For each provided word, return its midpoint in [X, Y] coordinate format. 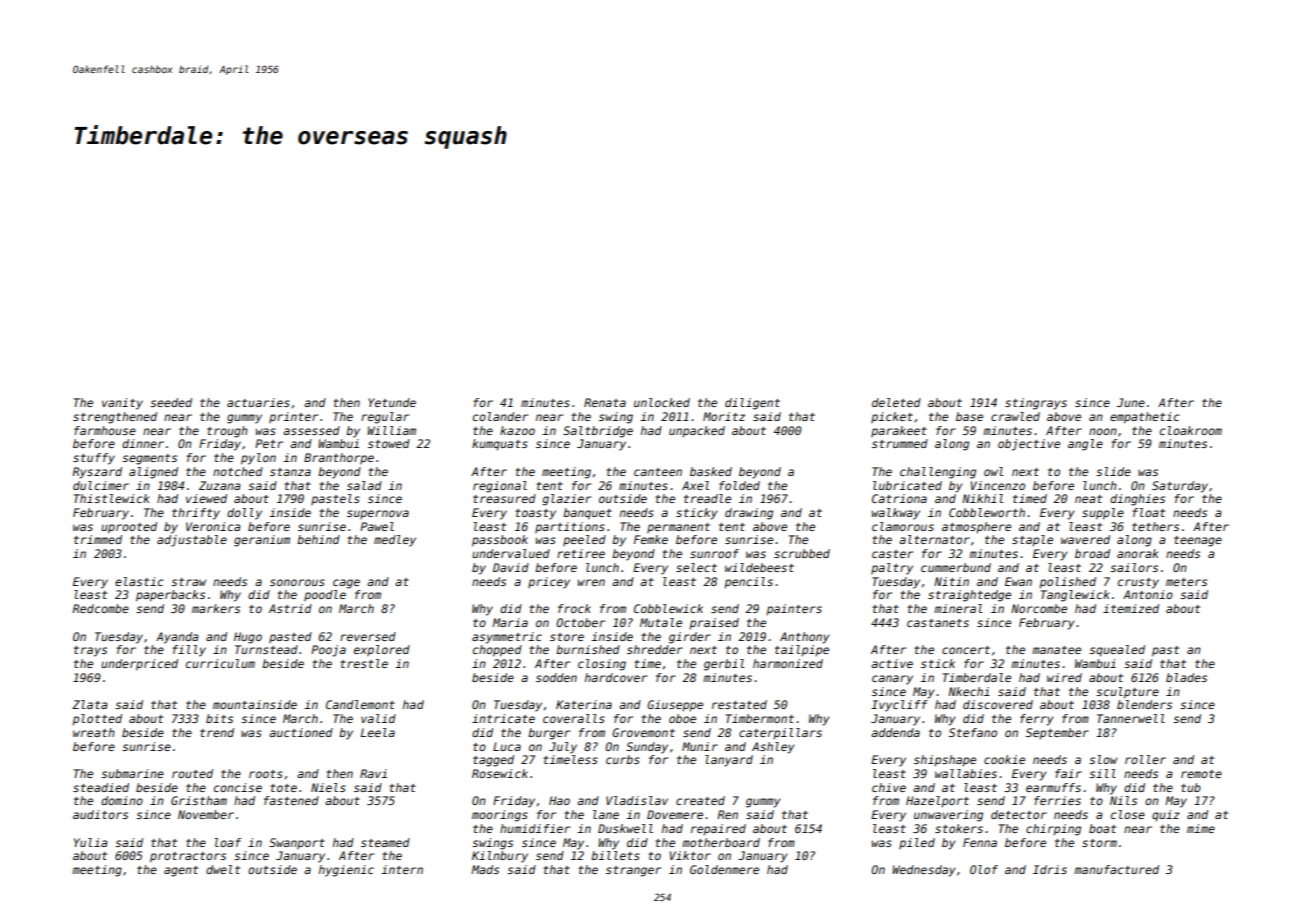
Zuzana [219, 485]
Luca [507, 746]
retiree [581, 553]
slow [1103, 759]
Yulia [90, 842]
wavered [1085, 539]
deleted [896, 402]
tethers [1155, 526]
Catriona [899, 498]
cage [346, 584]
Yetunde [392, 402]
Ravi [373, 773]
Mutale [661, 622]
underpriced [139, 665]
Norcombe [1039, 608]
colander [500, 416]
